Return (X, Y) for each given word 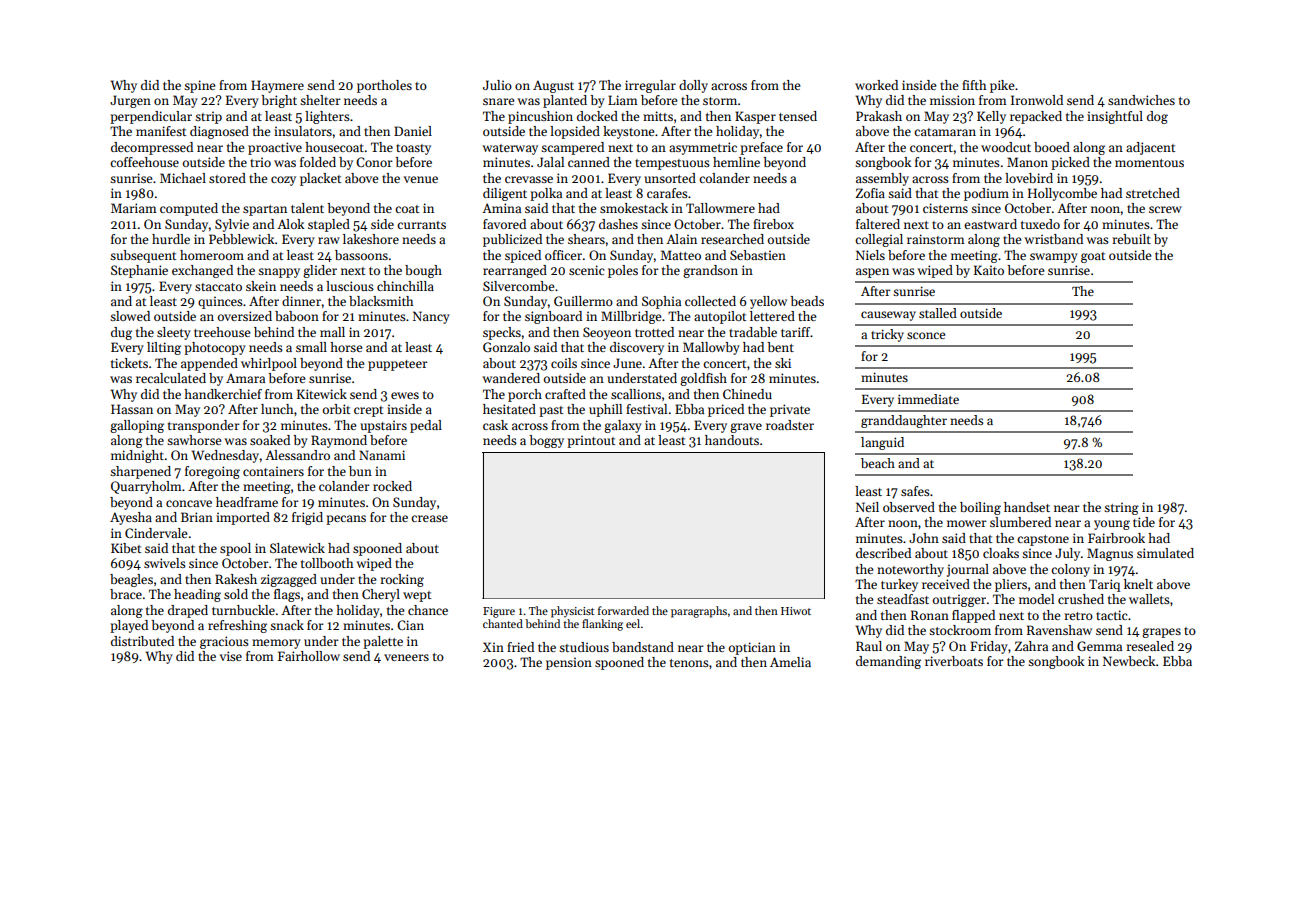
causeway (888, 316)
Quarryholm (146, 487)
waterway (510, 149)
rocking (402, 580)
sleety (174, 333)
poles (623, 271)
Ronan (930, 615)
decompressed (152, 148)
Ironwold (1037, 100)
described (883, 553)
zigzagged (289, 580)
